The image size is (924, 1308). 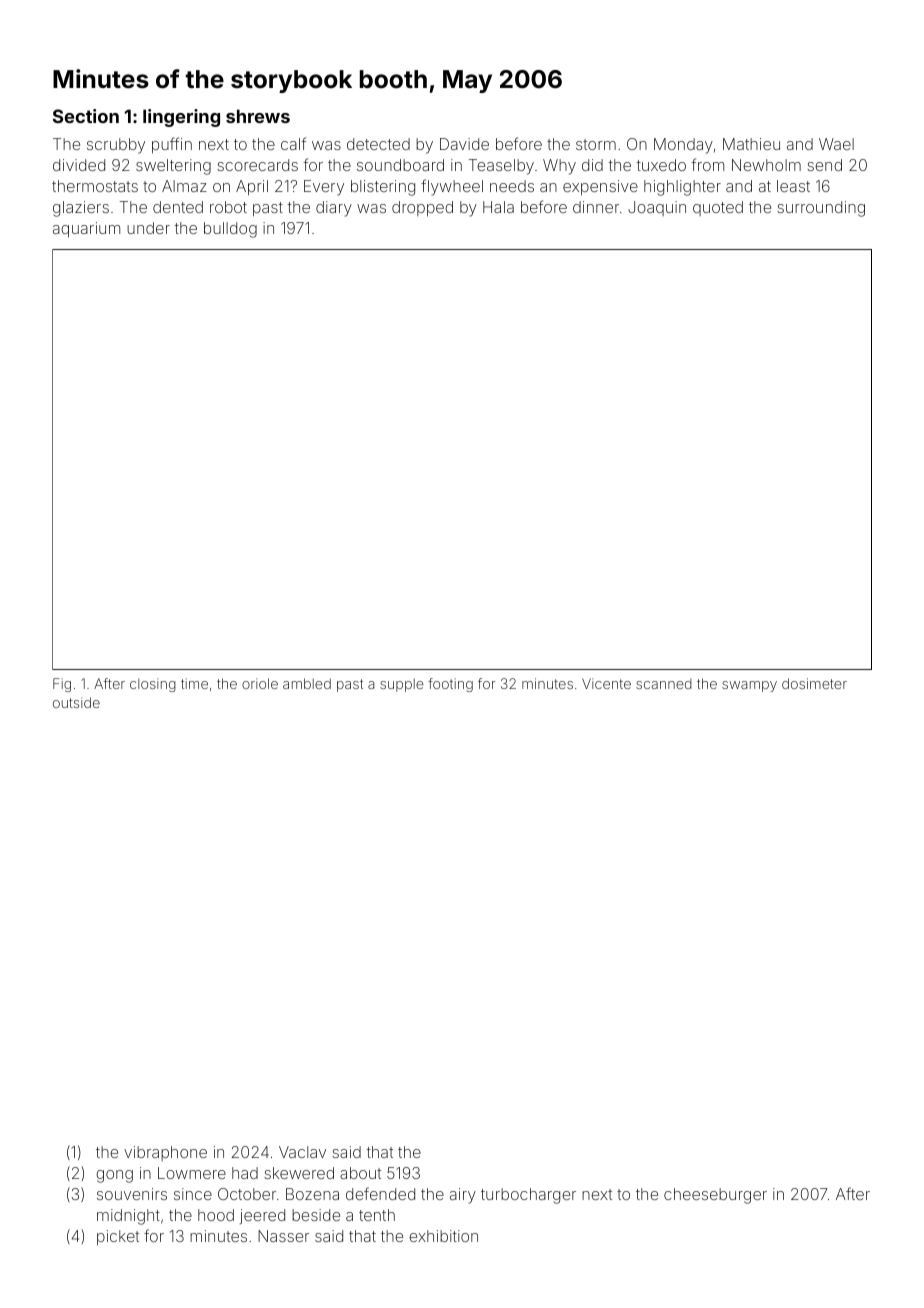 What do you see at coordinates (814, 683) in the page?
I see `dosimeter` at bounding box center [814, 683].
